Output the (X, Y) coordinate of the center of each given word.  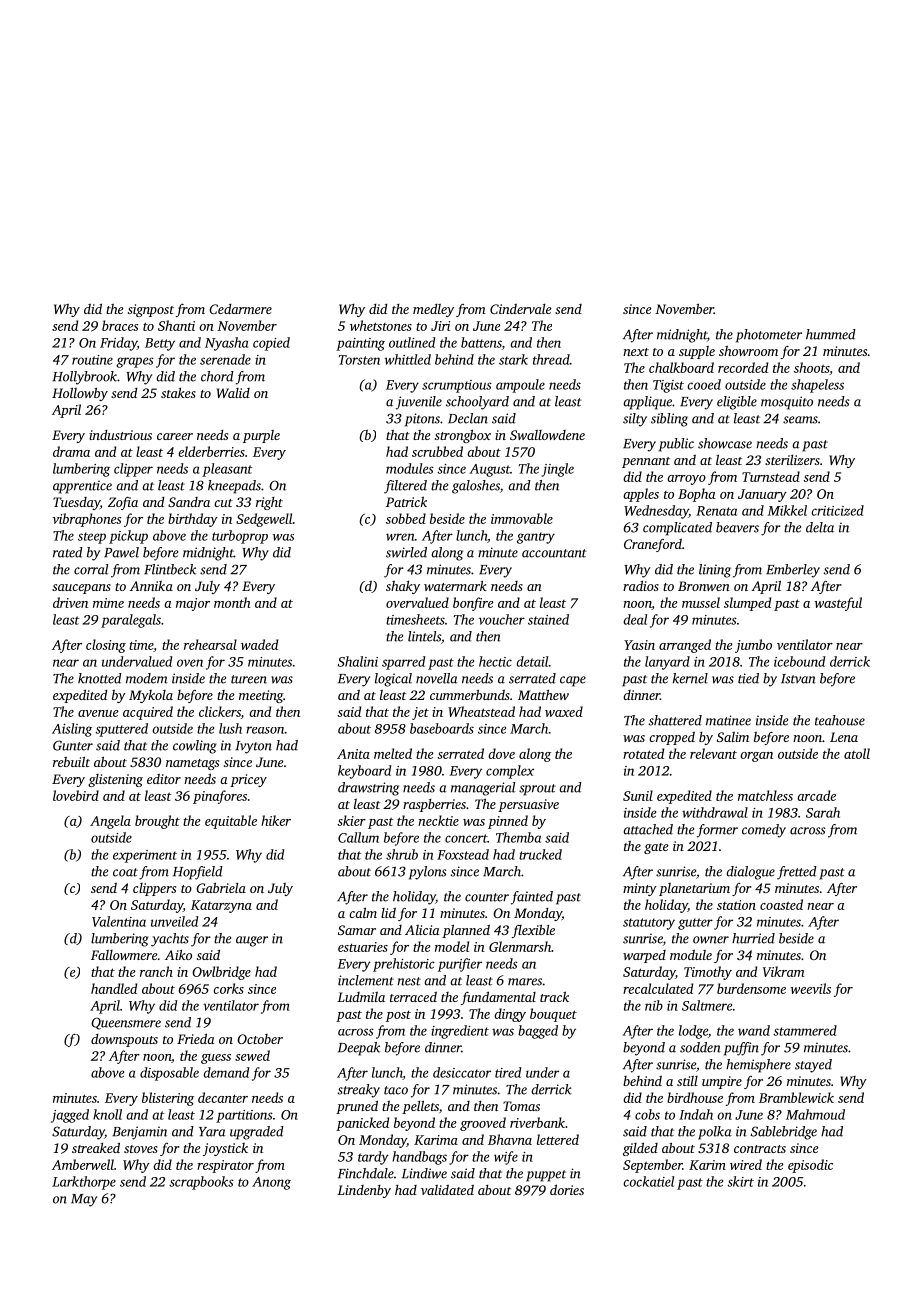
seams (800, 420)
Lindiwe (424, 1173)
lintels (424, 636)
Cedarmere (240, 309)
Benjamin (139, 1133)
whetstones (381, 325)
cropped (672, 738)
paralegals (131, 621)
